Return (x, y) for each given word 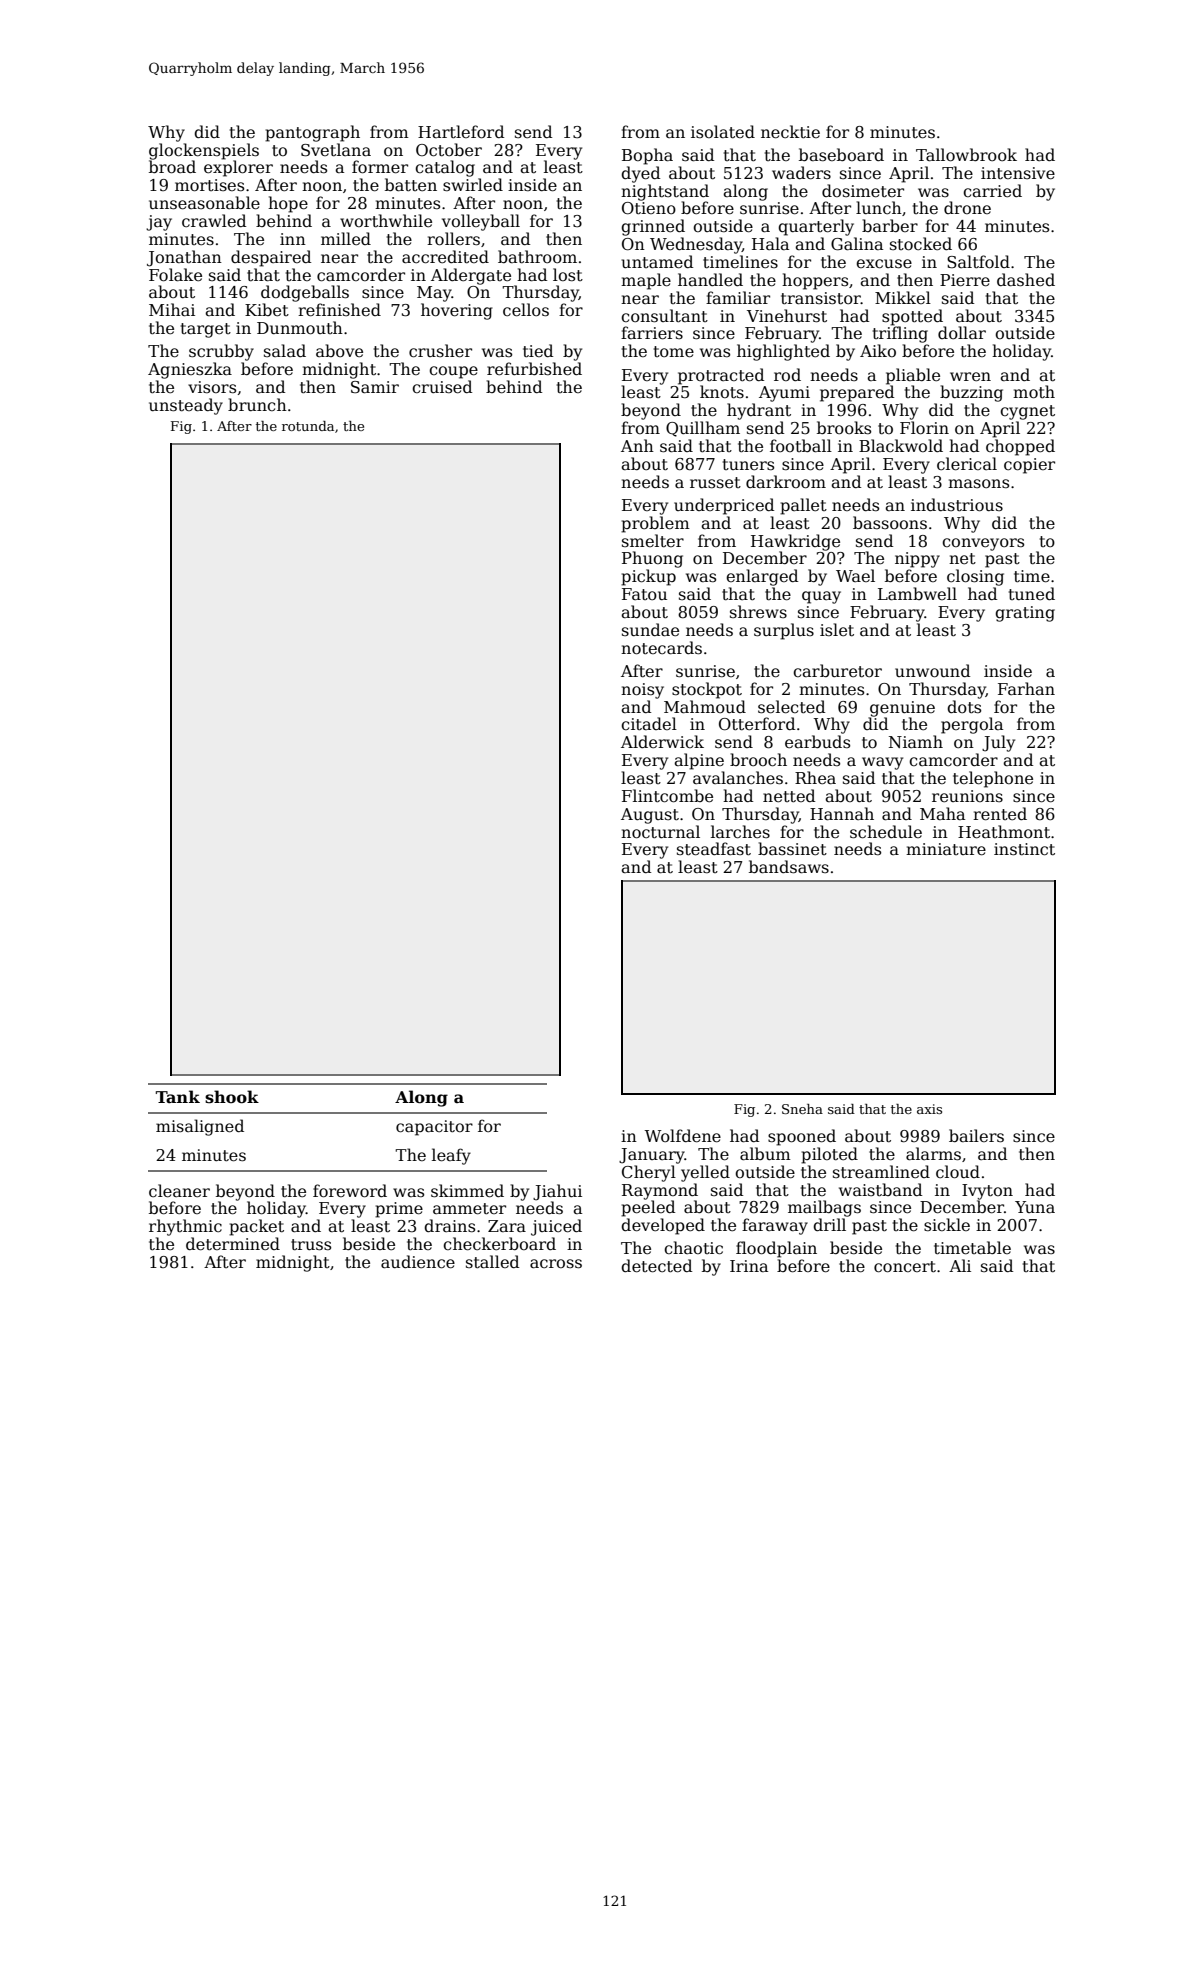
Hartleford (461, 132)
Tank (178, 1096)
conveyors (983, 544)
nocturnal (660, 832)
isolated (723, 132)
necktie (790, 132)
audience (418, 1262)
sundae (650, 630)
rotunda (308, 426)
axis (929, 1109)
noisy (642, 691)
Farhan (1026, 688)
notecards (661, 648)
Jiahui (557, 1192)
